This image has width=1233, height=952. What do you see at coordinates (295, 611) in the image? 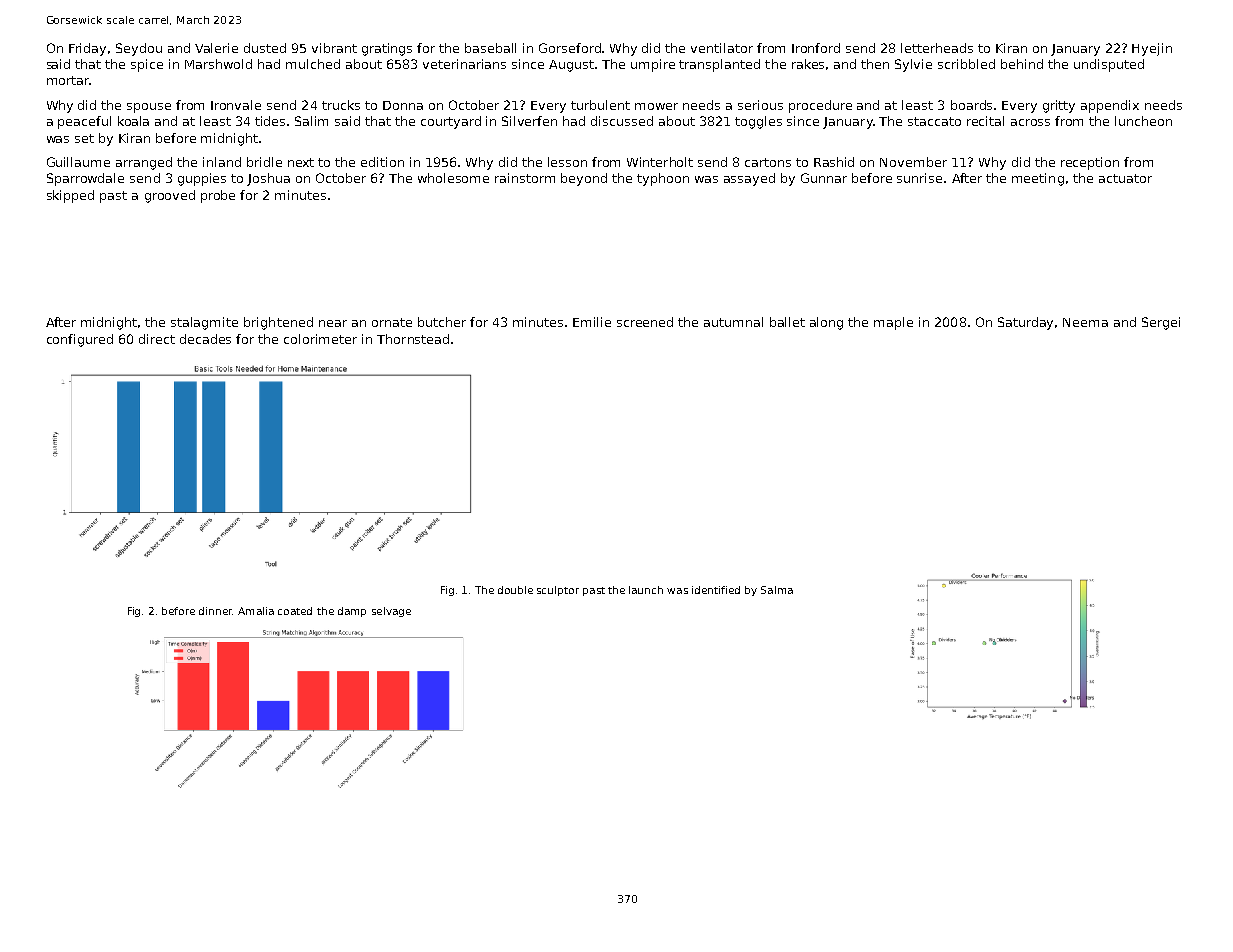
I see `coated` at bounding box center [295, 611].
